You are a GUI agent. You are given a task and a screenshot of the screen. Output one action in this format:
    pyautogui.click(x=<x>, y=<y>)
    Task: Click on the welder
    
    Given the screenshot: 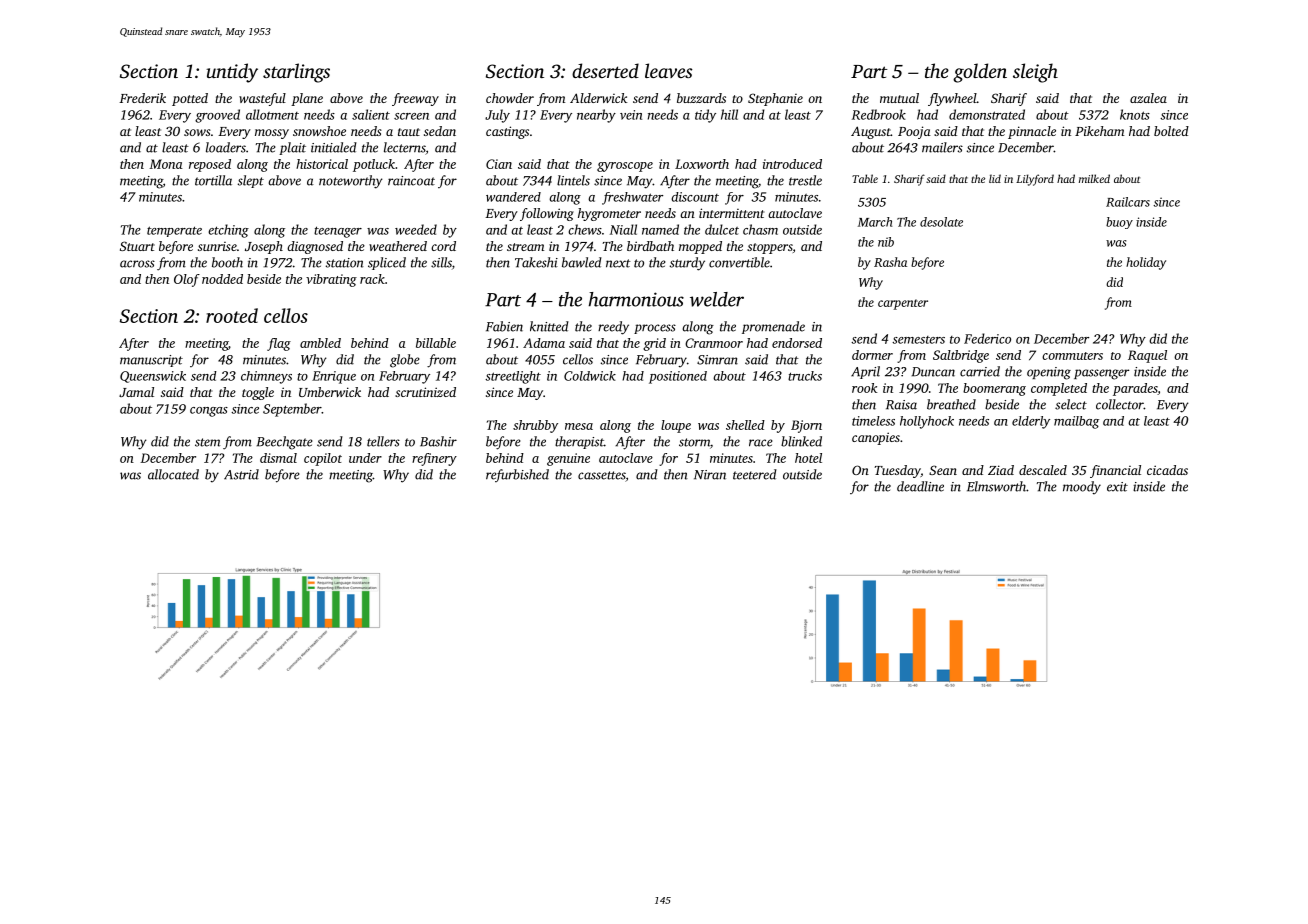 What is the action you would take?
    pyautogui.click(x=717, y=299)
